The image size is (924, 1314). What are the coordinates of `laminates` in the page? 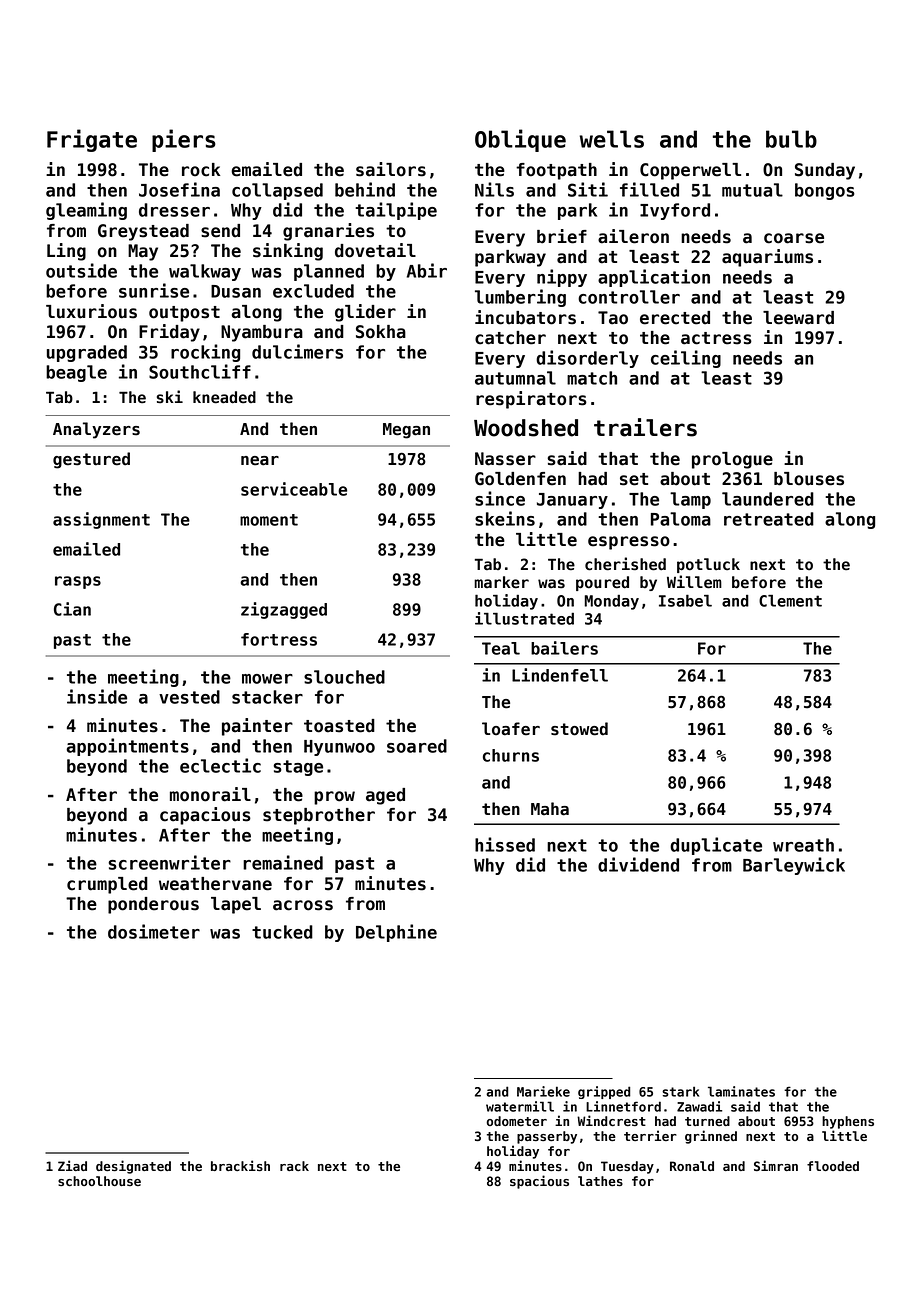 It's located at (741, 1091).
